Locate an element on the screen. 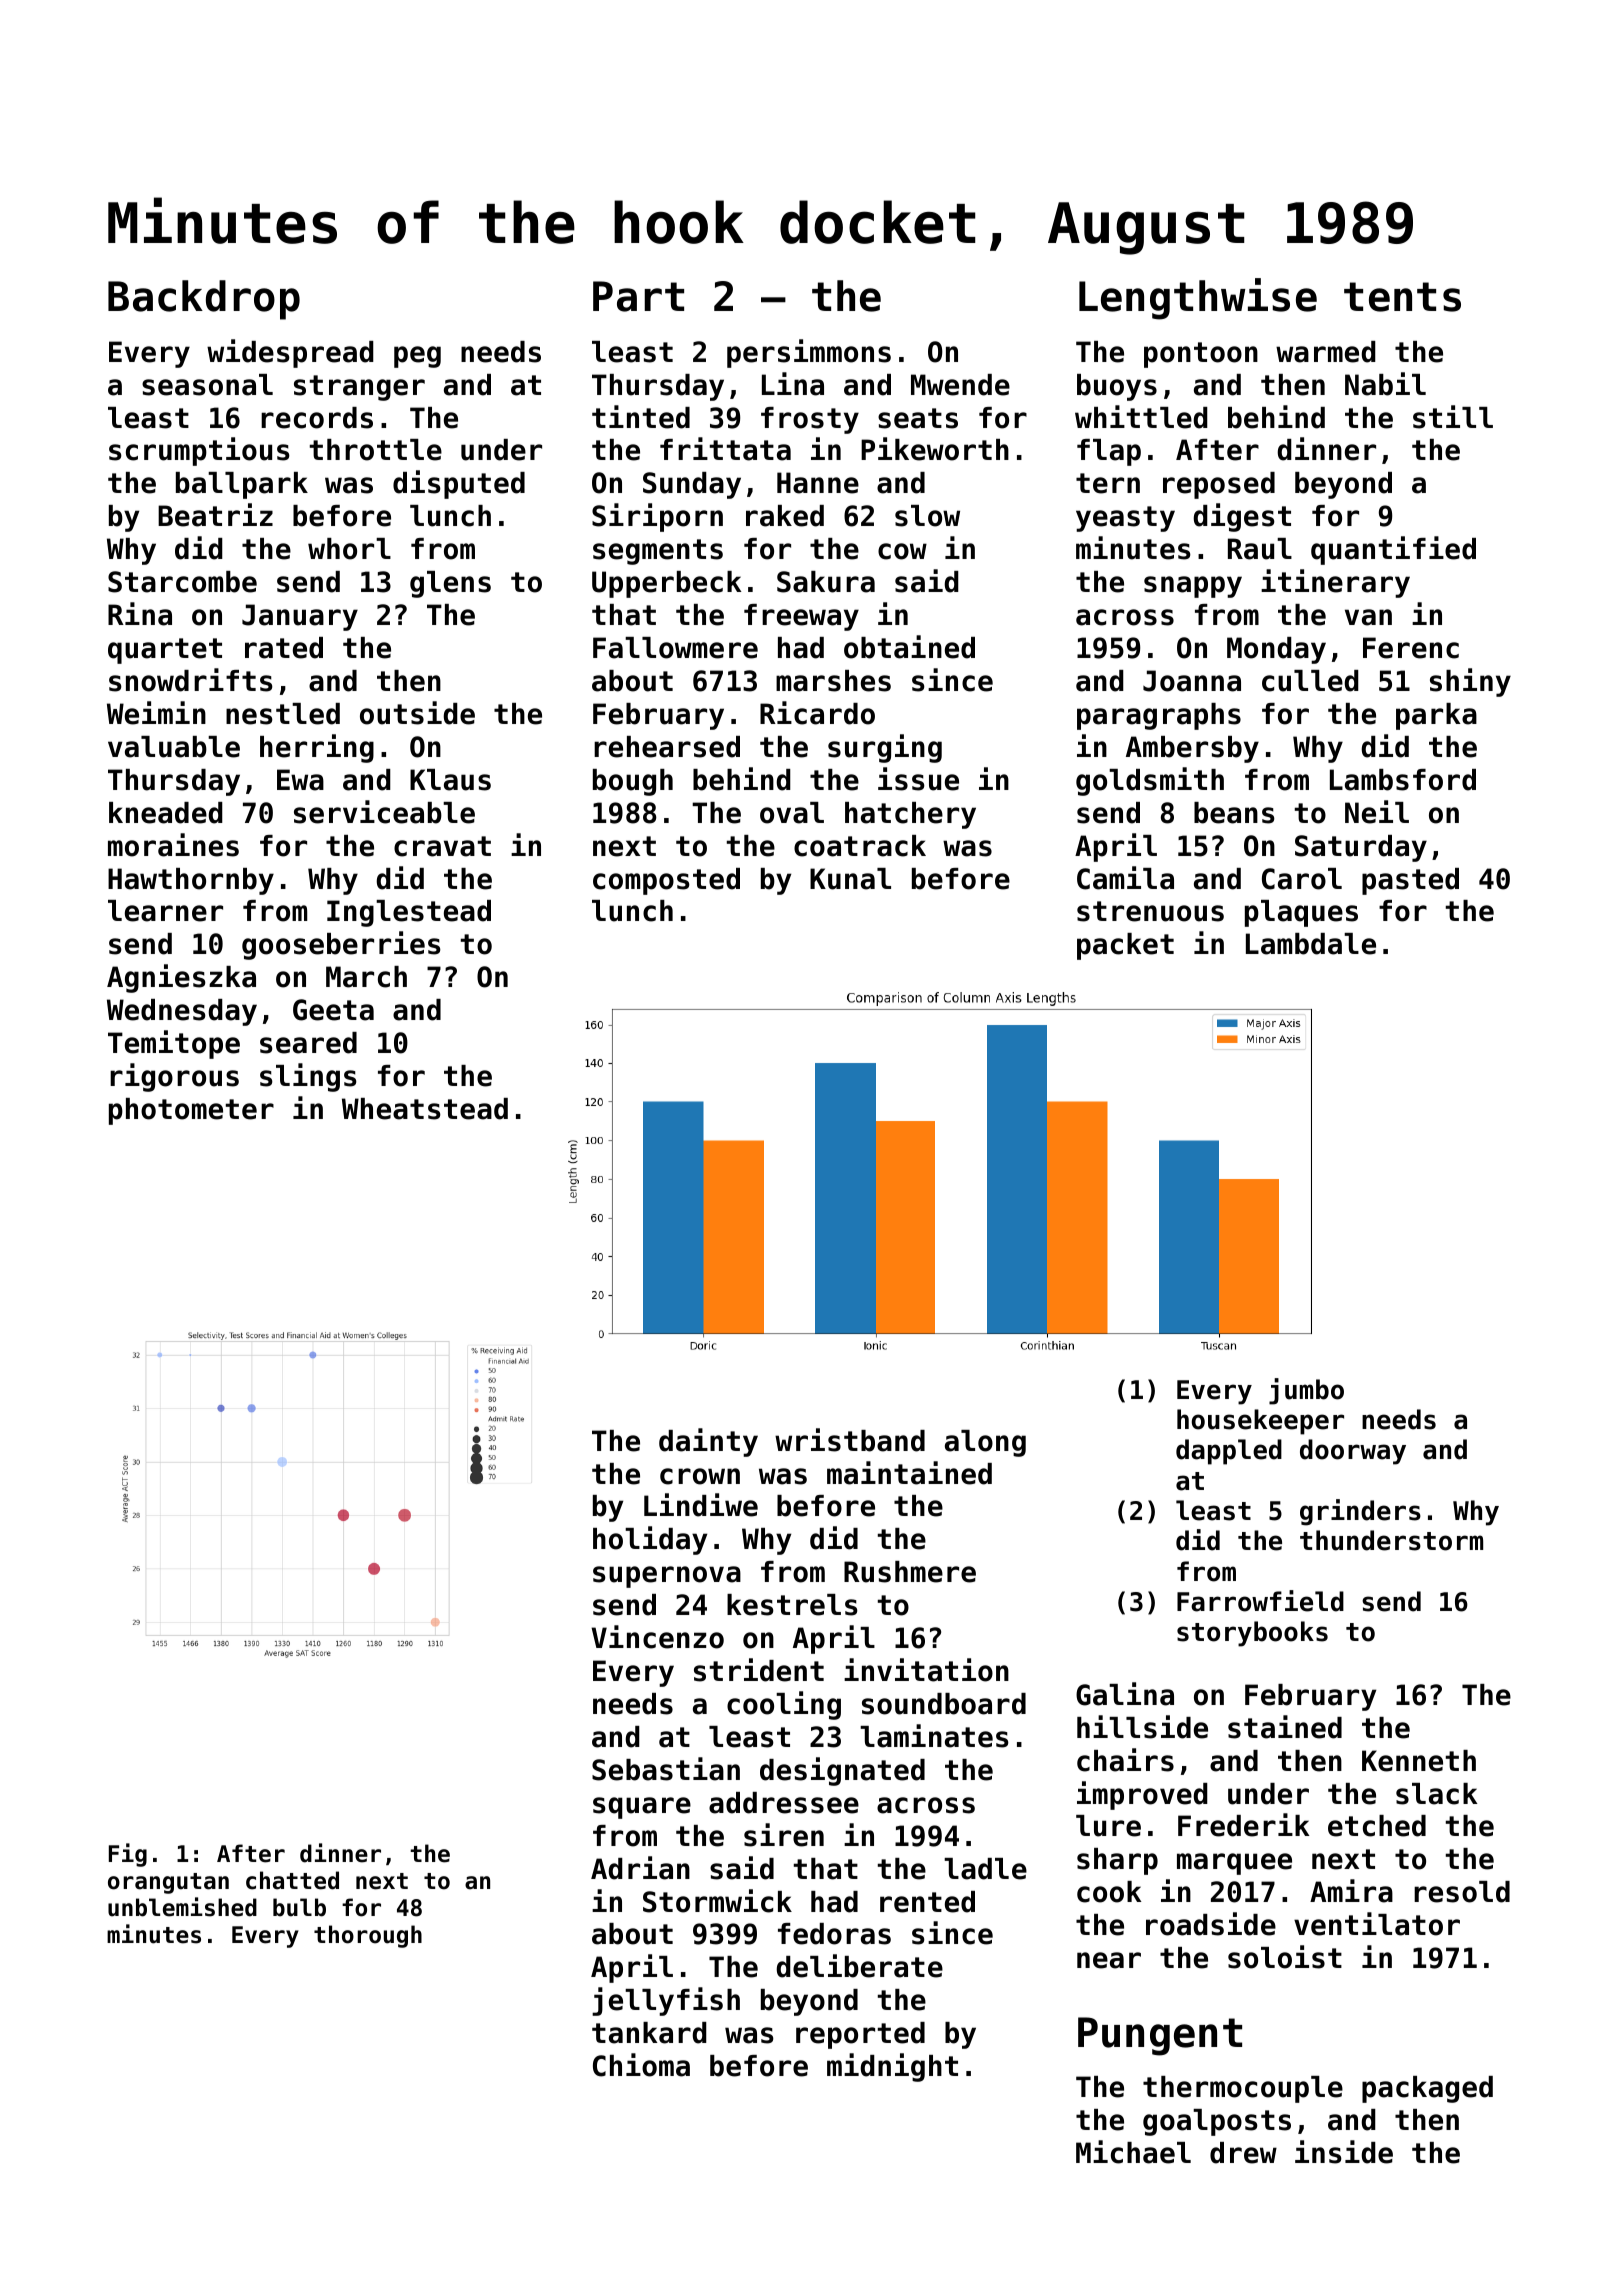 The height and width of the screenshot is (2292, 1620). packet is located at coordinates (1125, 946).
